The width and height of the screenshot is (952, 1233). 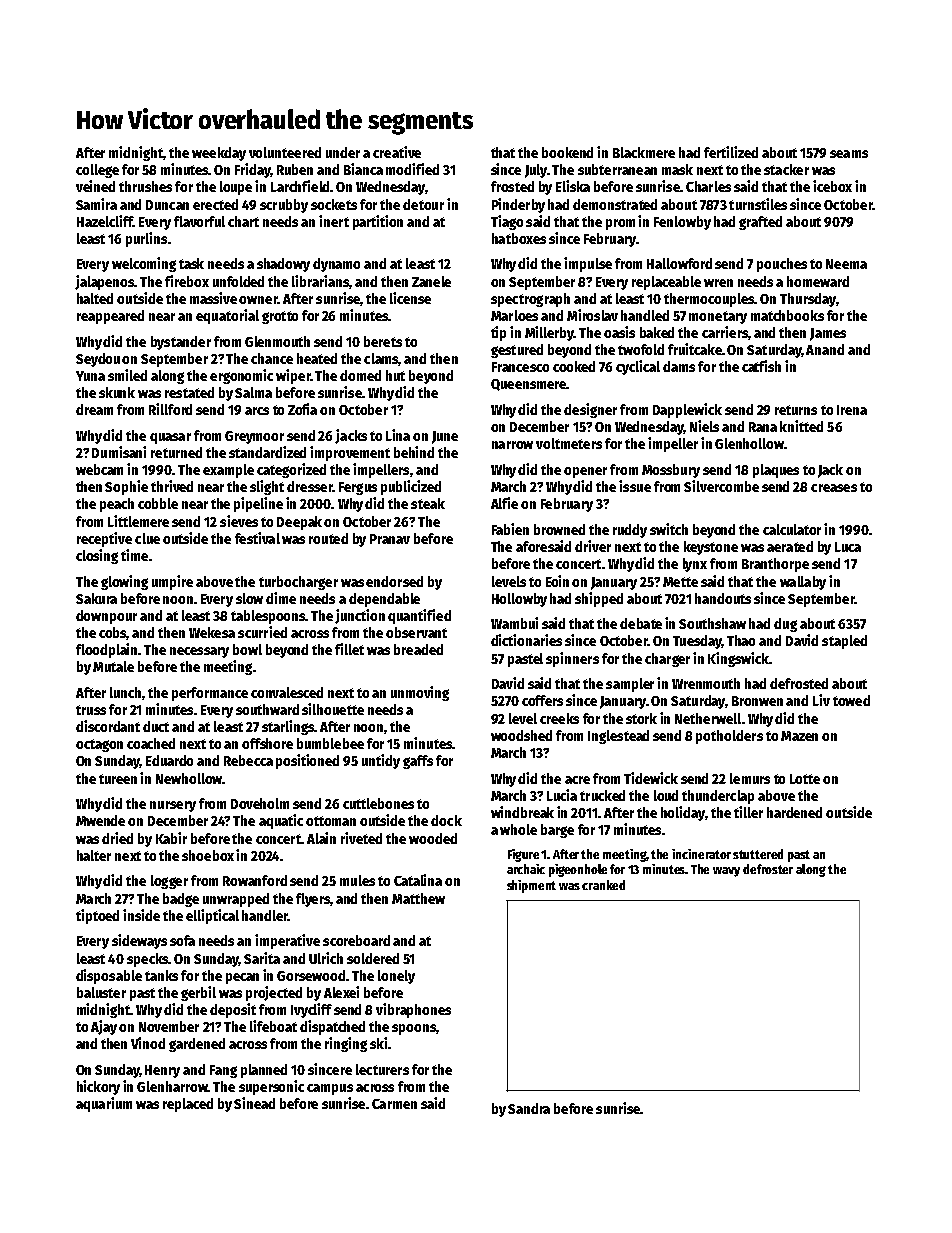 I want to click on hut, so click(x=395, y=375).
